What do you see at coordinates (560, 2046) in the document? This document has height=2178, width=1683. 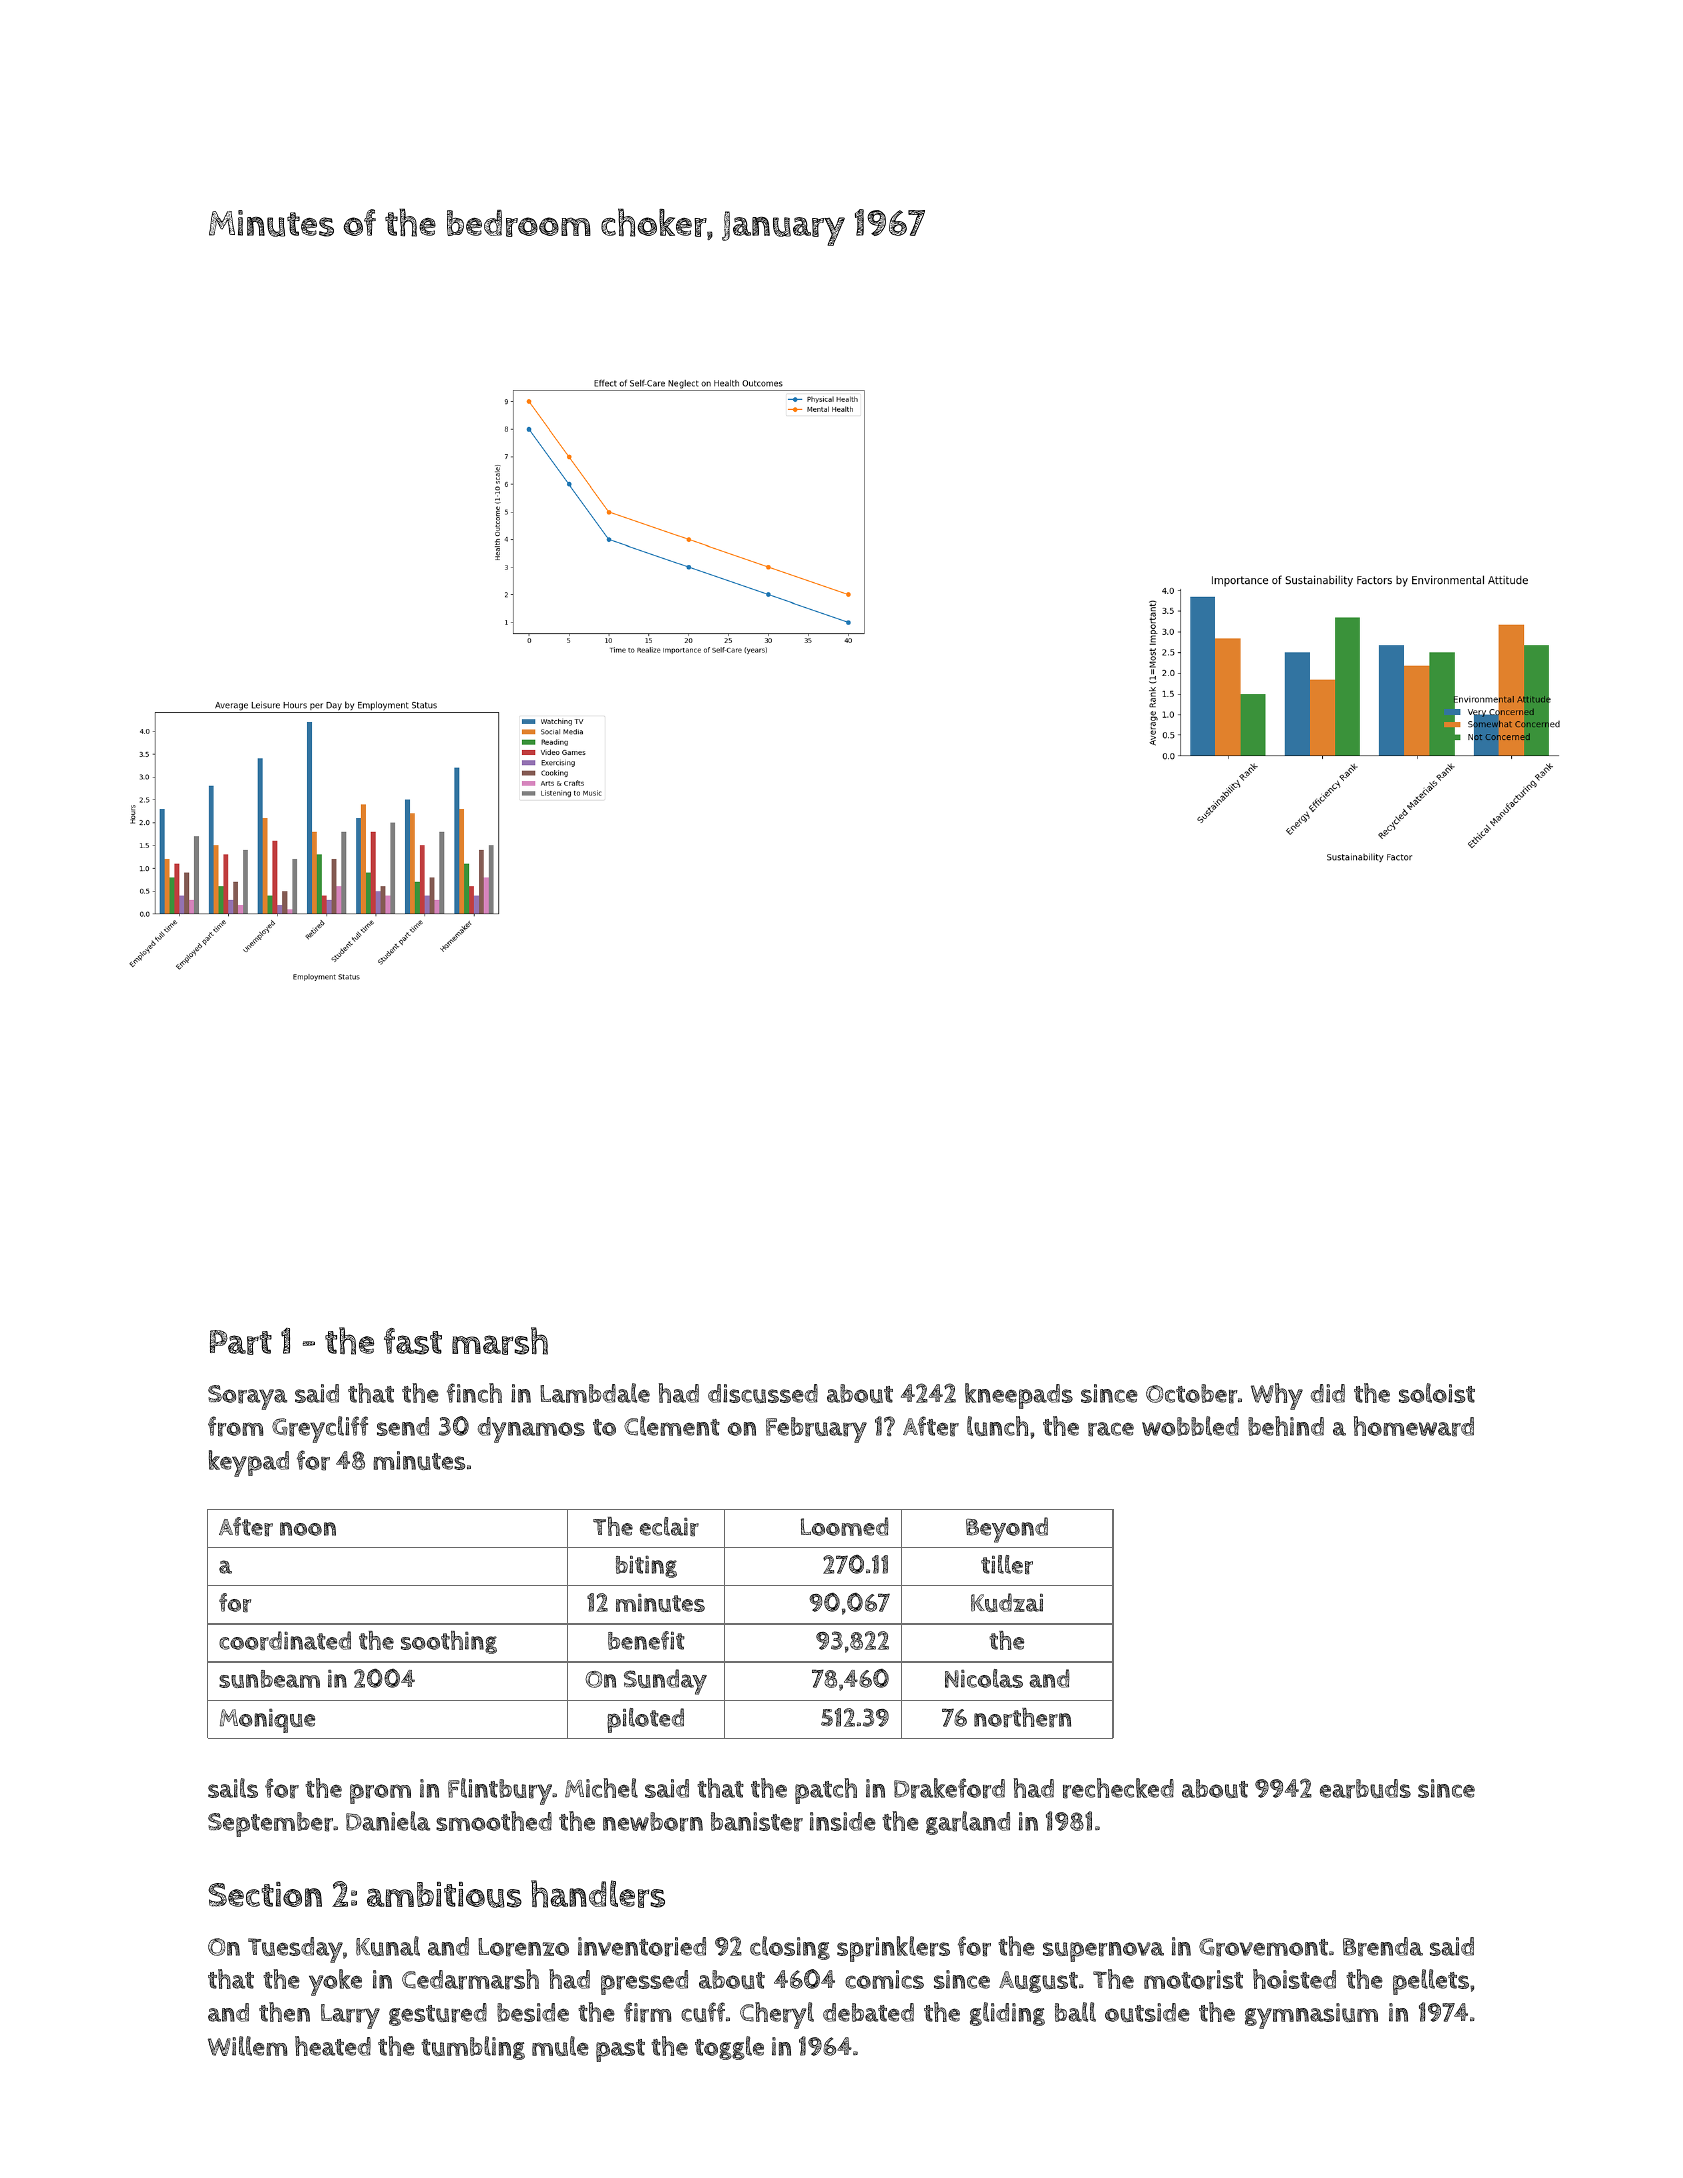 I see `mule` at bounding box center [560, 2046].
